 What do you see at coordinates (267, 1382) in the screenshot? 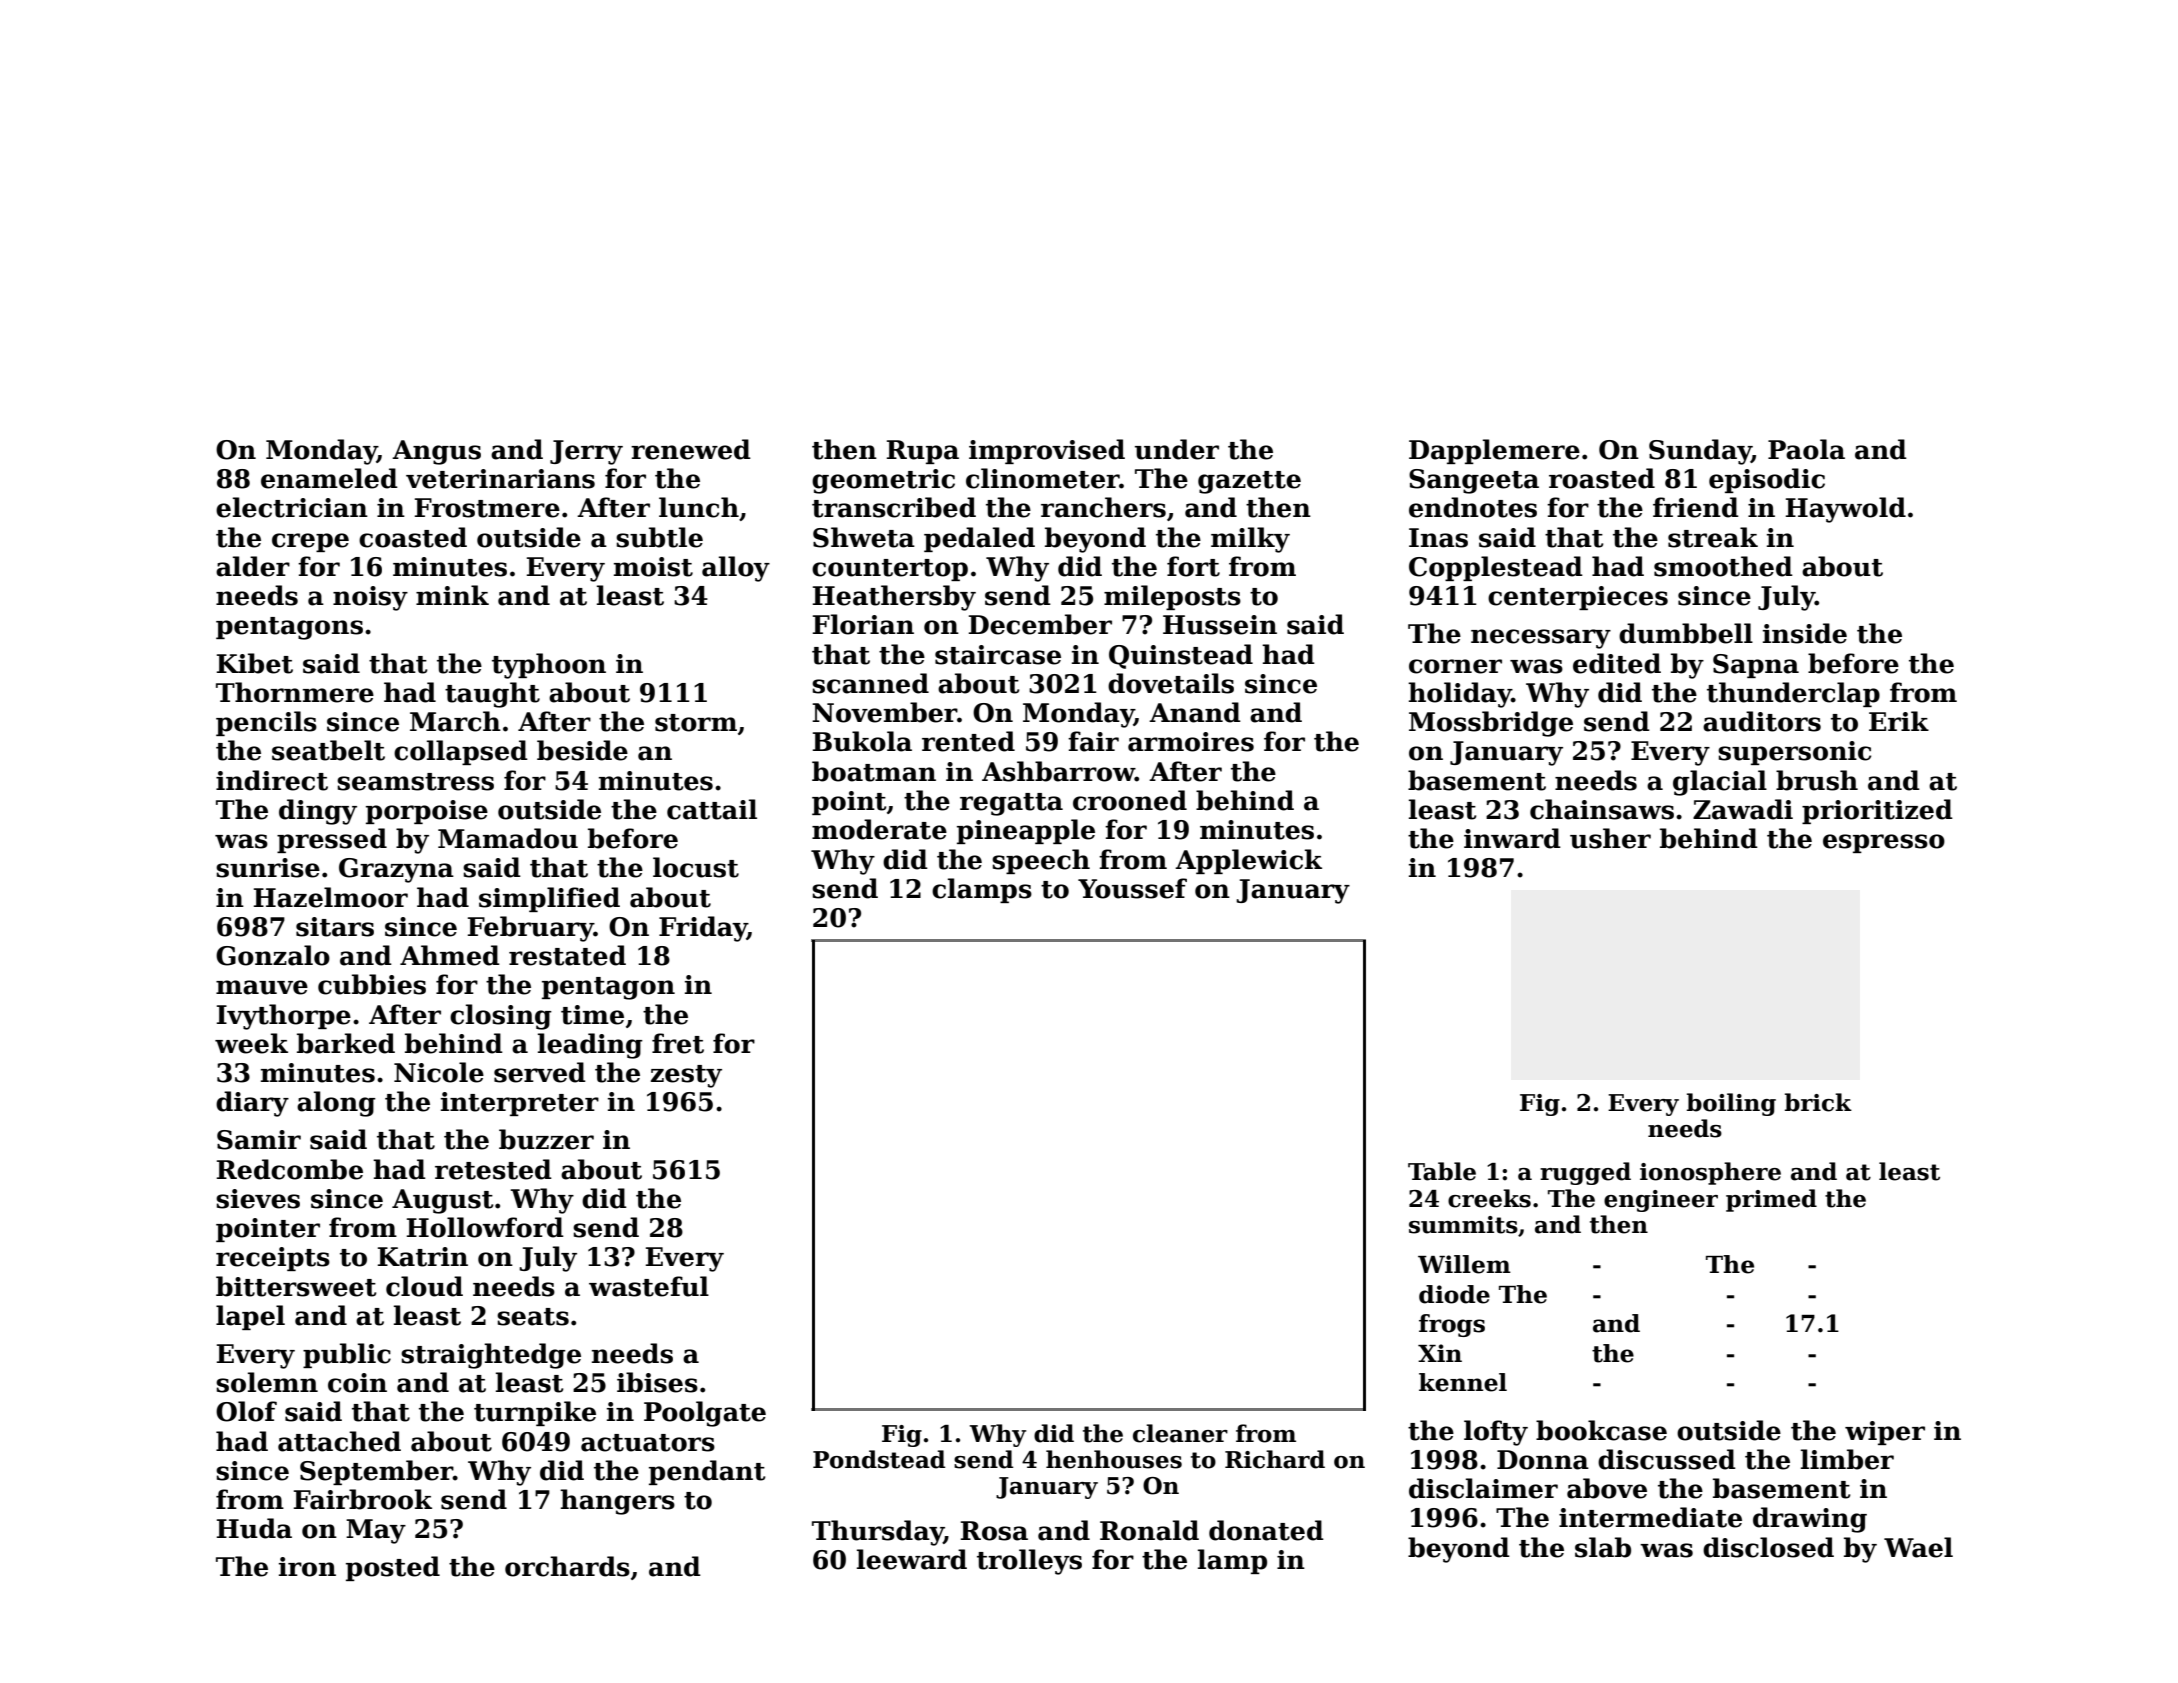
I see `solemn` at bounding box center [267, 1382].
